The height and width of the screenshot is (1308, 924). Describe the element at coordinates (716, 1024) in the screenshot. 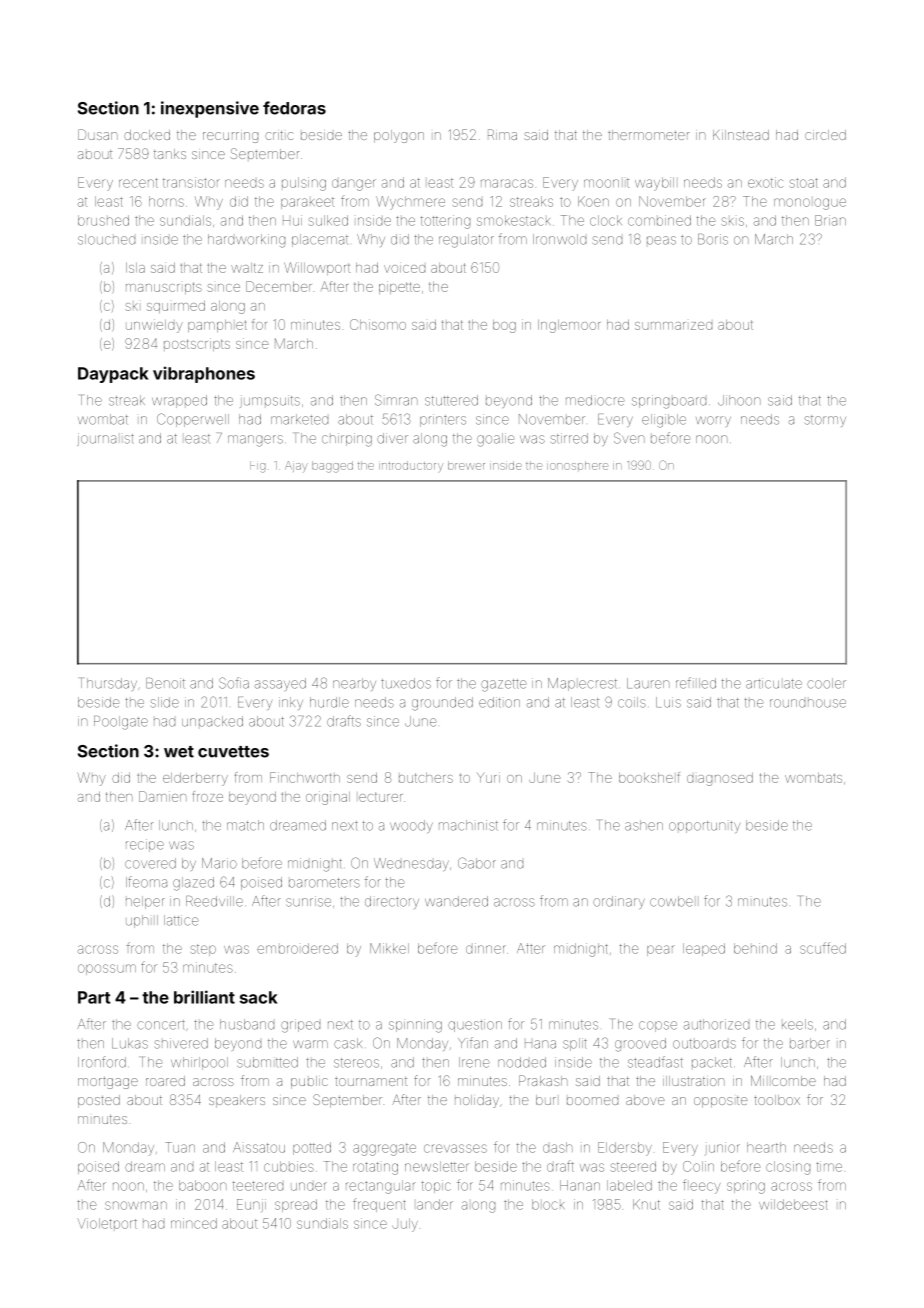

I see `authorized` at that location.
